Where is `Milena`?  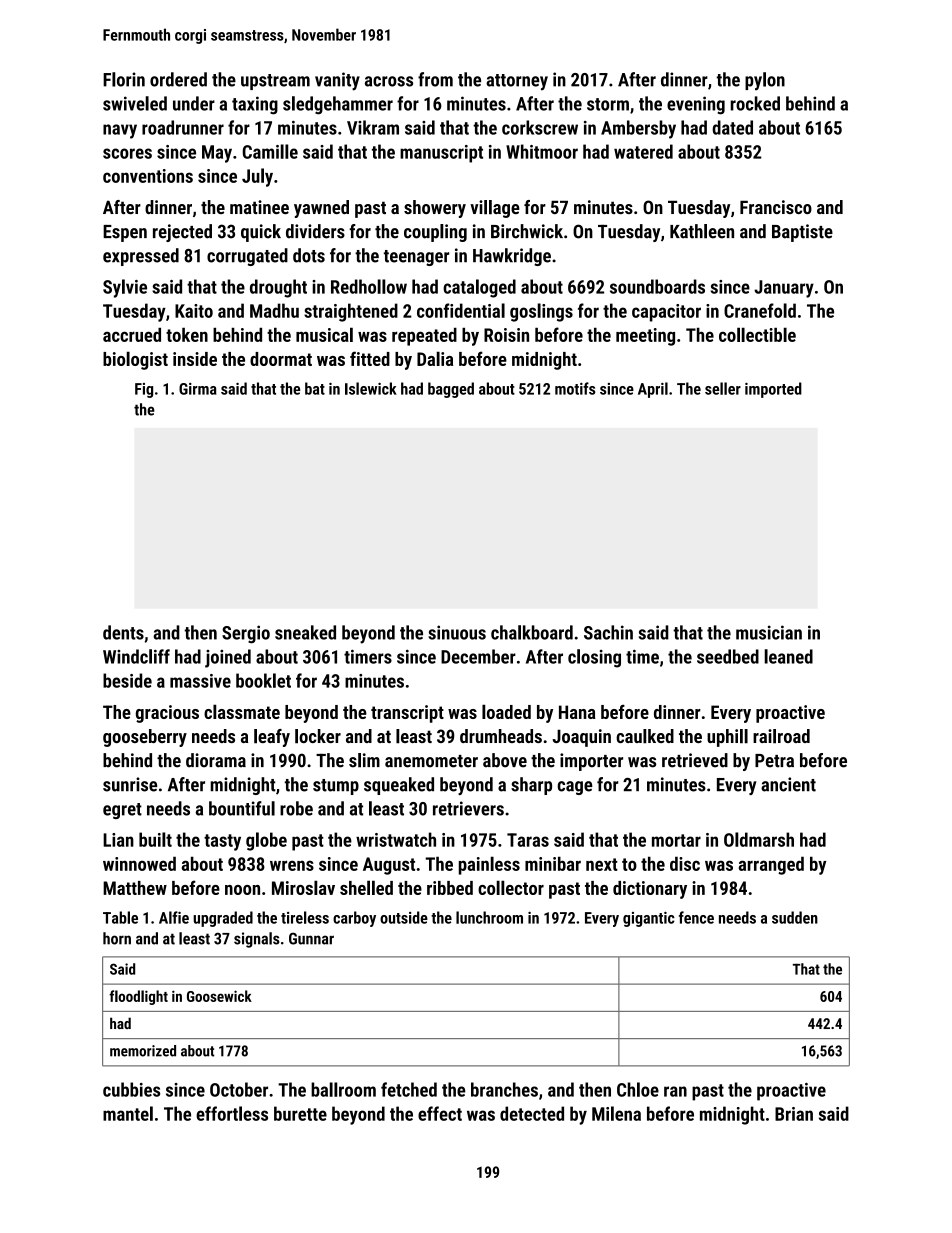 Milena is located at coordinates (616, 1113).
